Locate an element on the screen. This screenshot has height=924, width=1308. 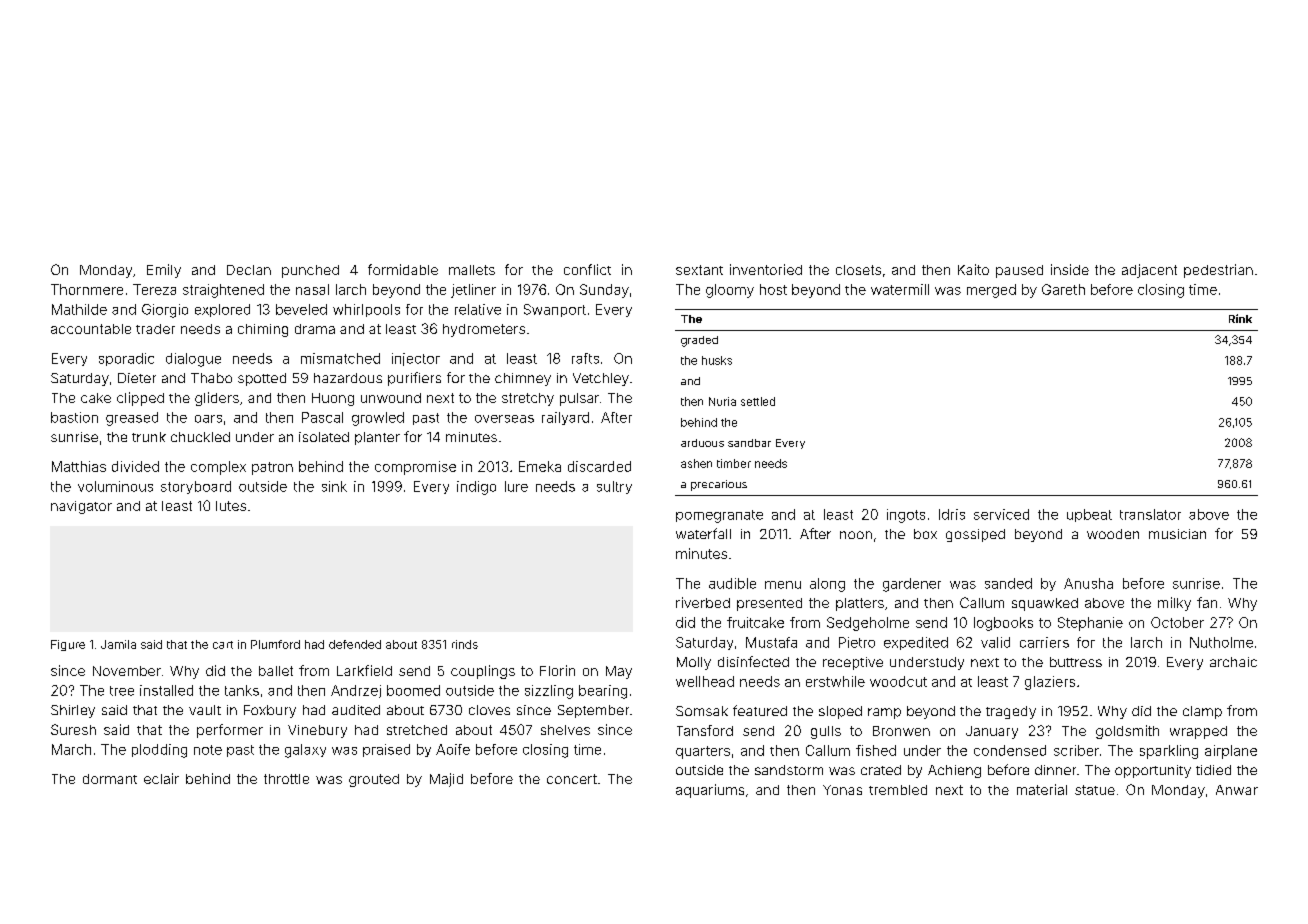
pomegranate is located at coordinates (719, 516).
